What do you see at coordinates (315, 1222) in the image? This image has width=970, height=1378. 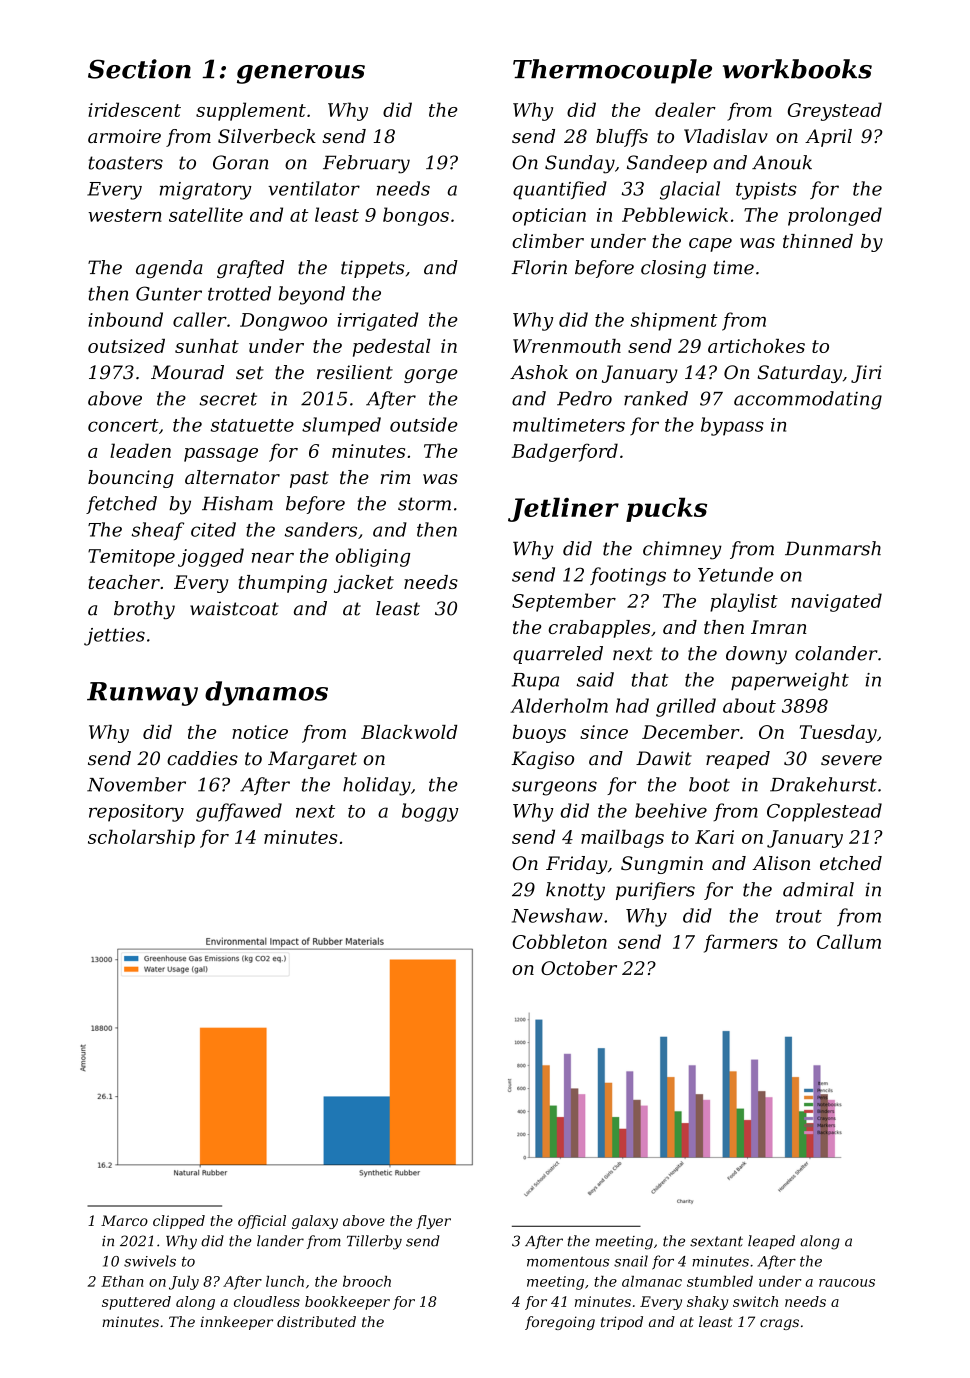 I see `galaxy` at bounding box center [315, 1222].
